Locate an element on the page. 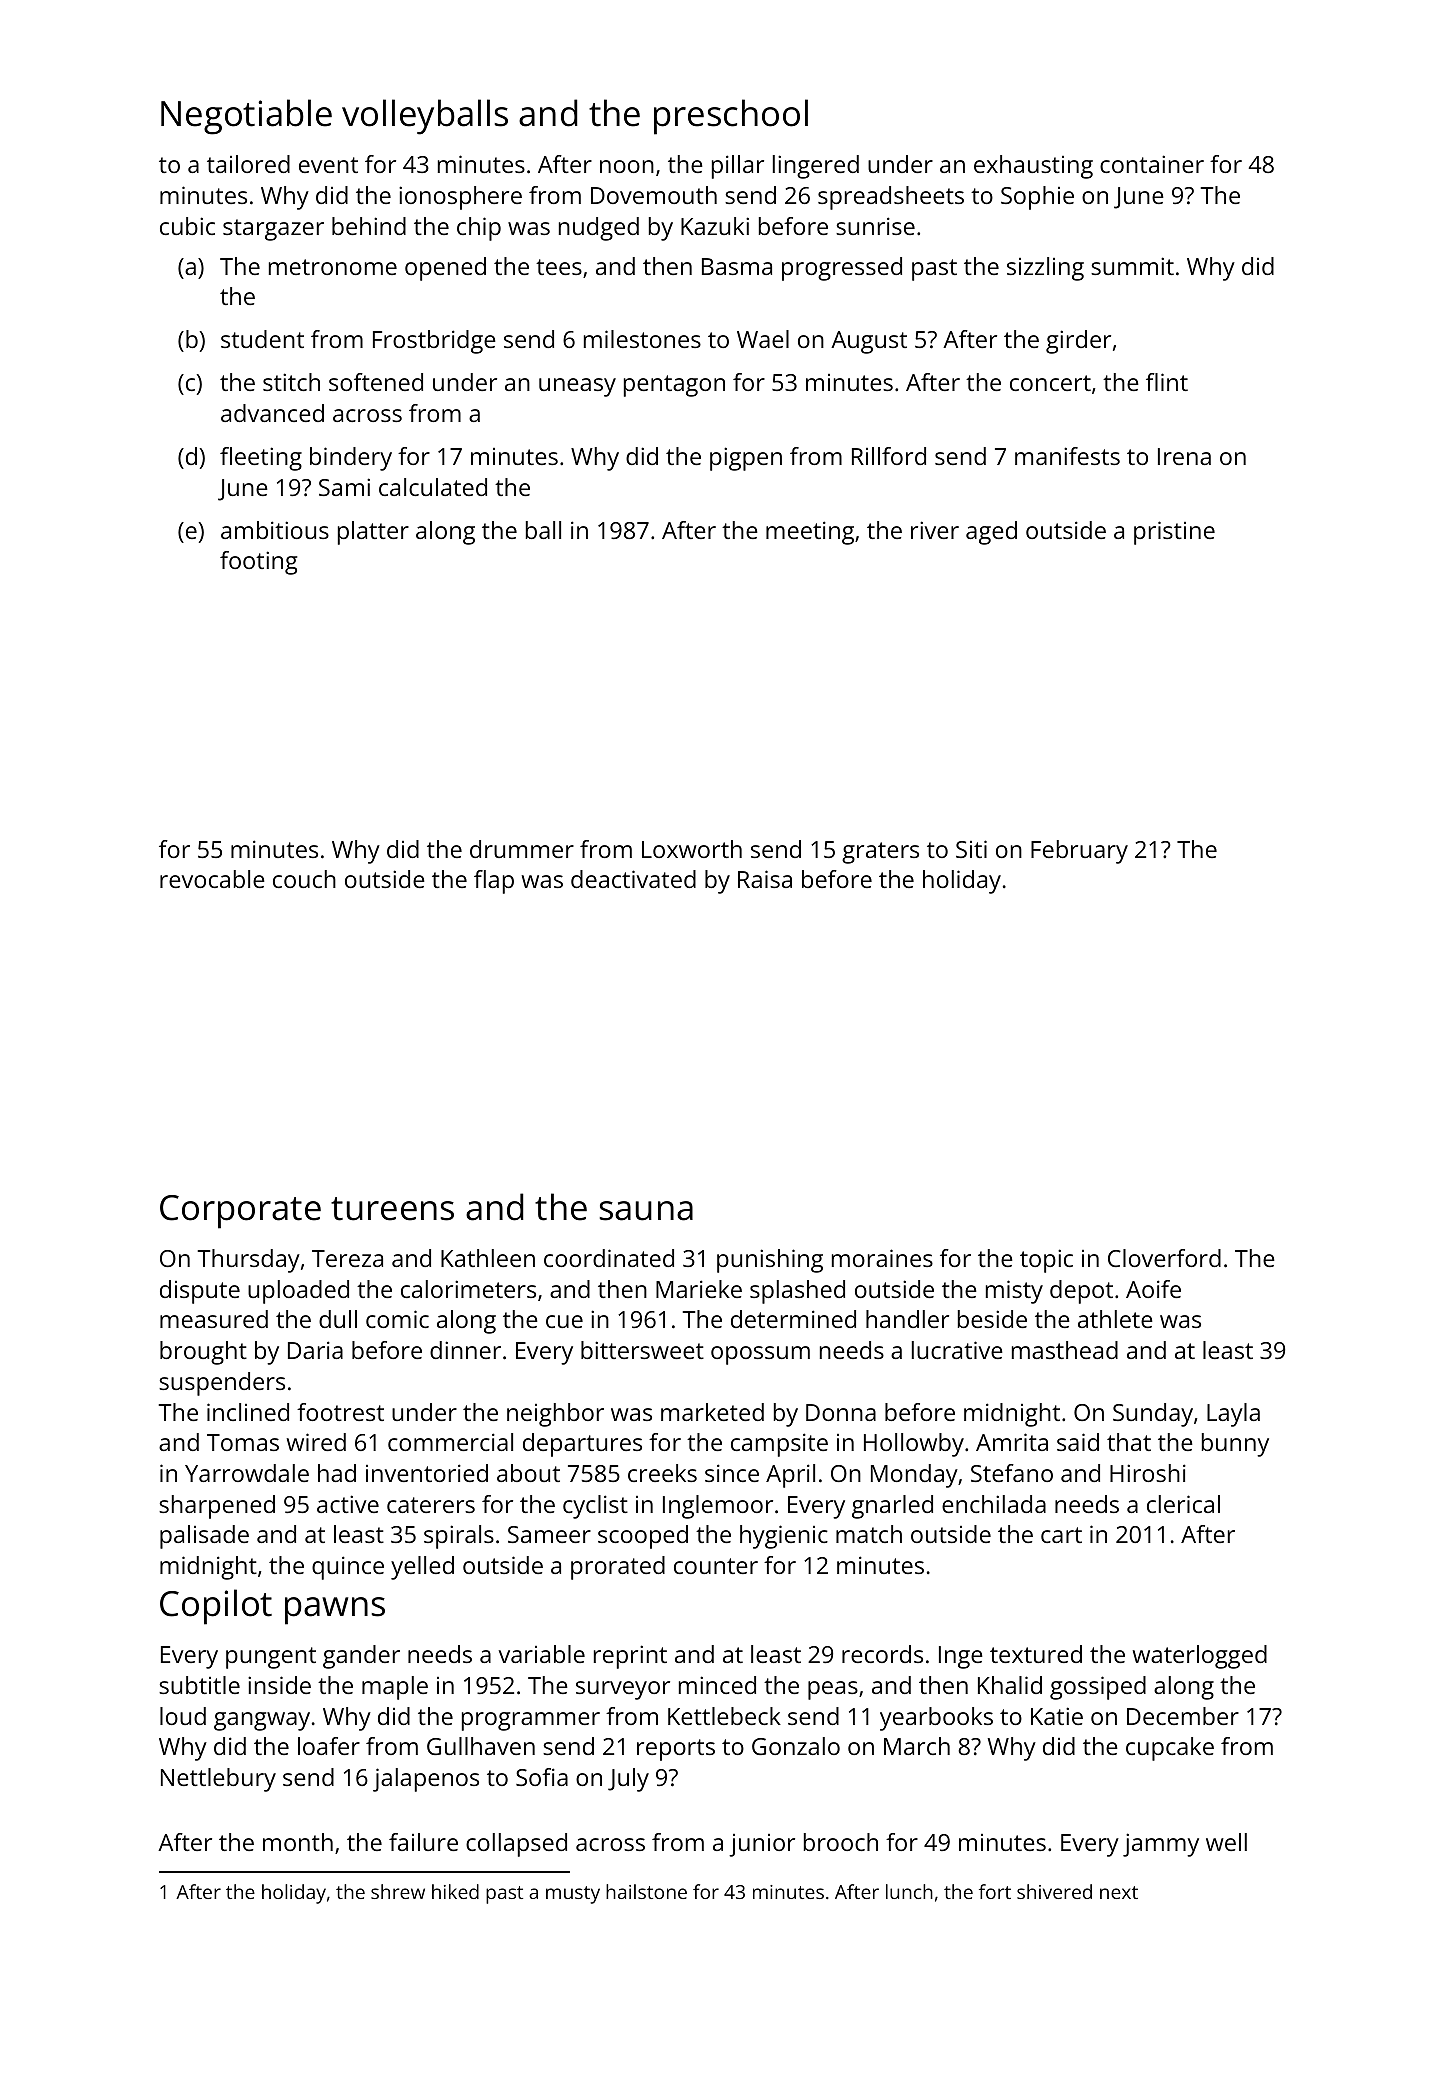 Image resolution: width=1450 pixels, height=2100 pixels. records is located at coordinates (882, 1654).
